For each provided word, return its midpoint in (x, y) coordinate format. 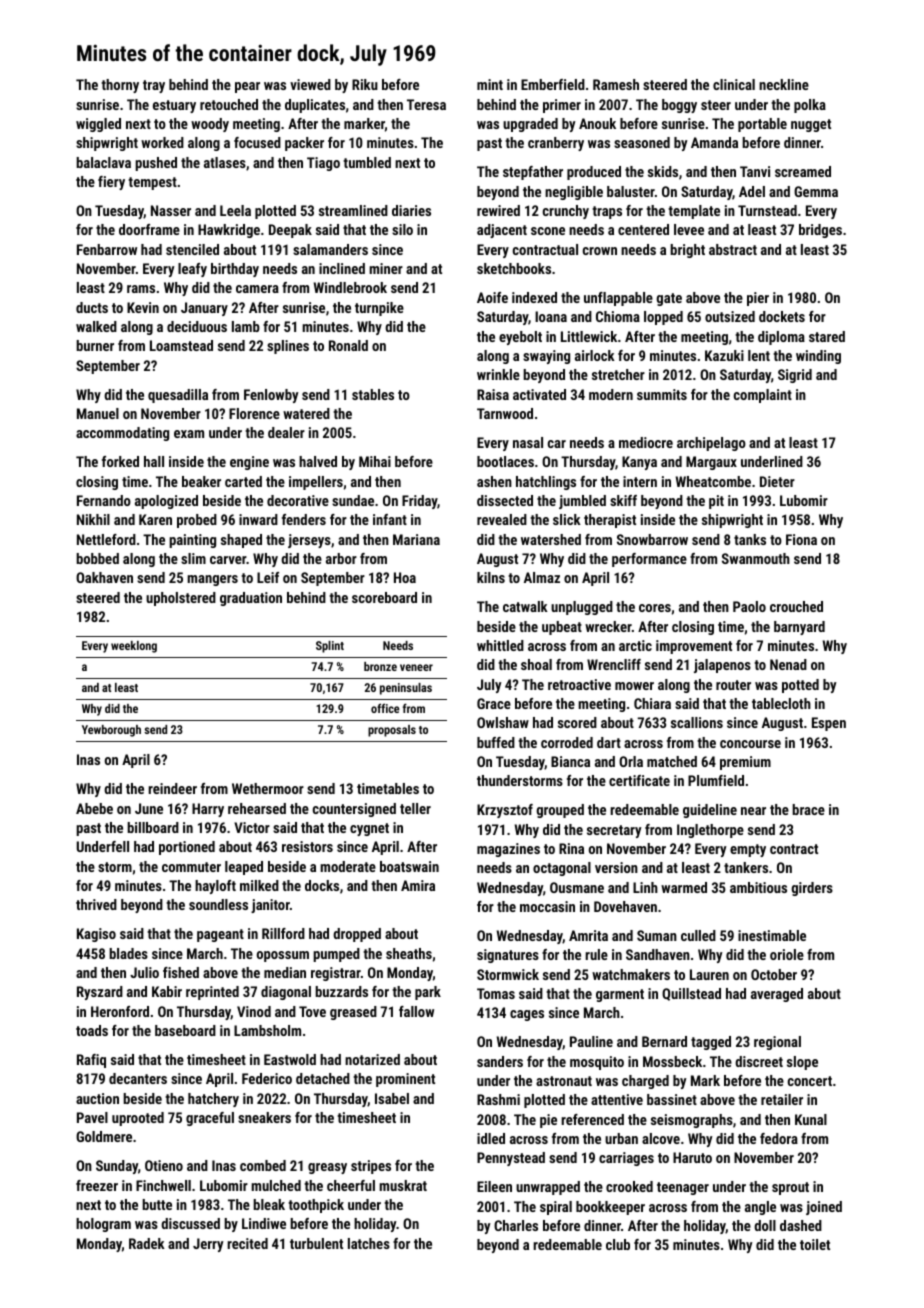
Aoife (492, 297)
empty (748, 850)
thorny (120, 86)
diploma (781, 338)
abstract (733, 249)
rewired (498, 210)
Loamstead (181, 345)
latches (369, 1243)
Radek (147, 1243)
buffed (496, 742)
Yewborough (111, 731)
